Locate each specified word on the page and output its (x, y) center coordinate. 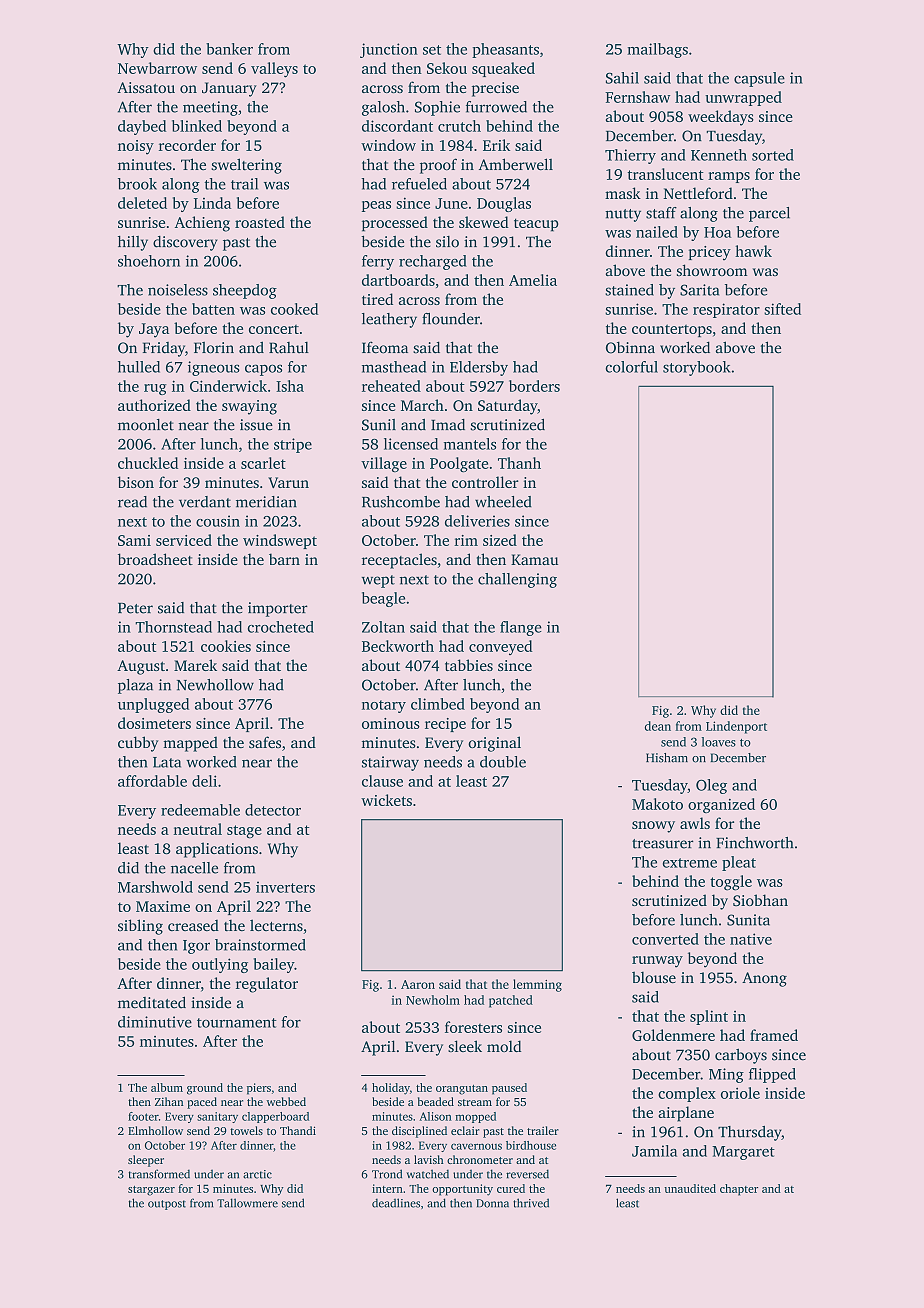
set (432, 50)
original (494, 744)
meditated (152, 1002)
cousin (218, 521)
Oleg (711, 786)
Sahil (622, 78)
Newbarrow (157, 68)
